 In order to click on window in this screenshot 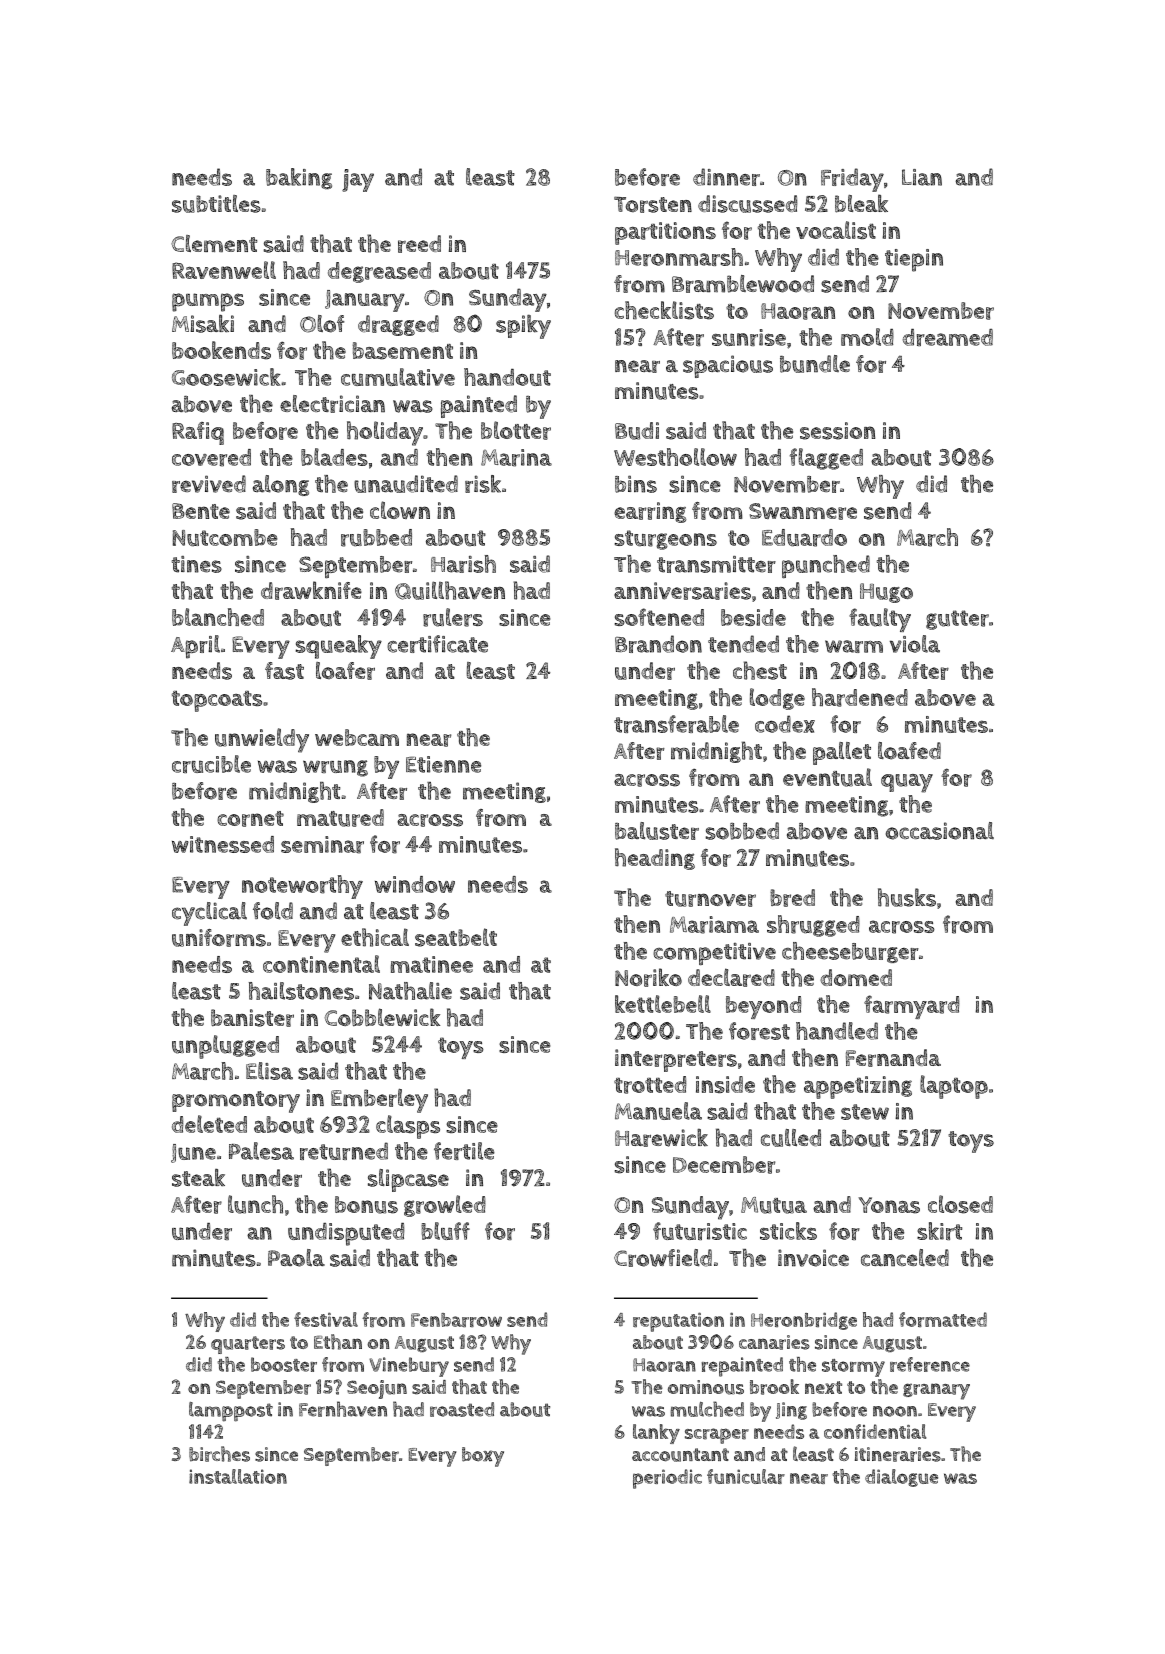, I will do `click(415, 884)`.
